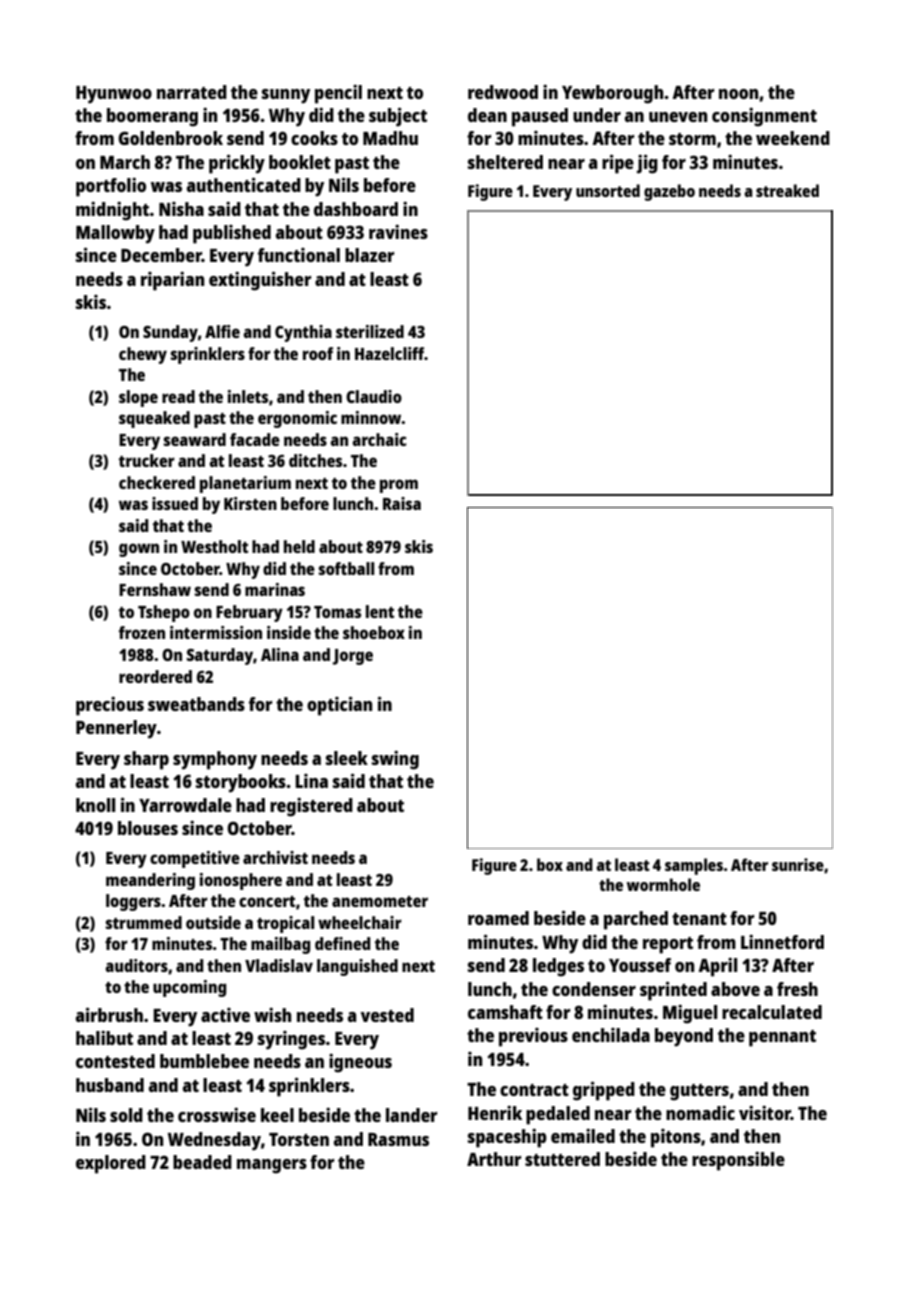 This document has height=1316, width=908. What do you see at coordinates (178, 396) in the document?
I see `read` at bounding box center [178, 396].
